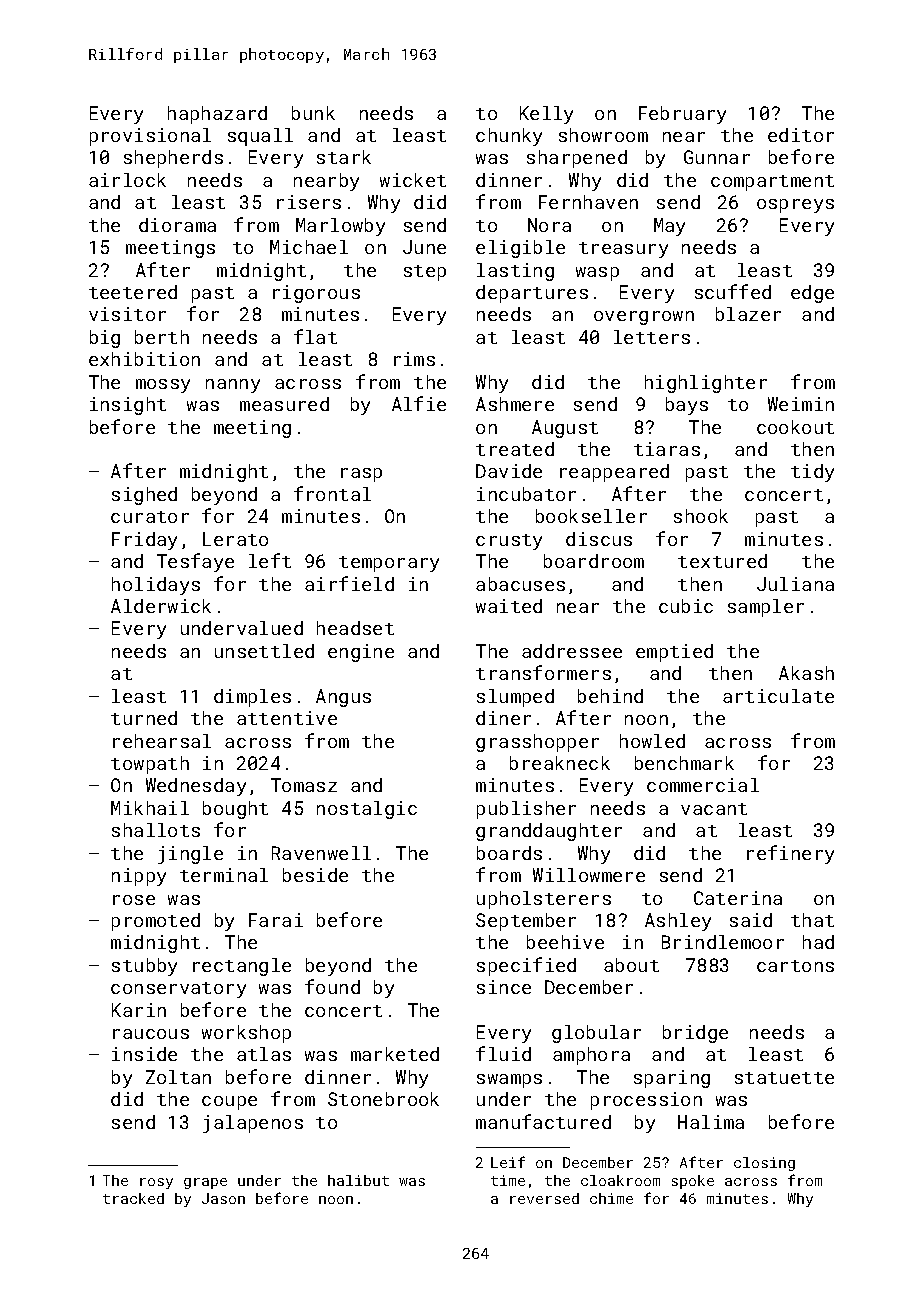 Image resolution: width=924 pixels, height=1314 pixels. What do you see at coordinates (801, 135) in the page?
I see `editor` at bounding box center [801, 135].
